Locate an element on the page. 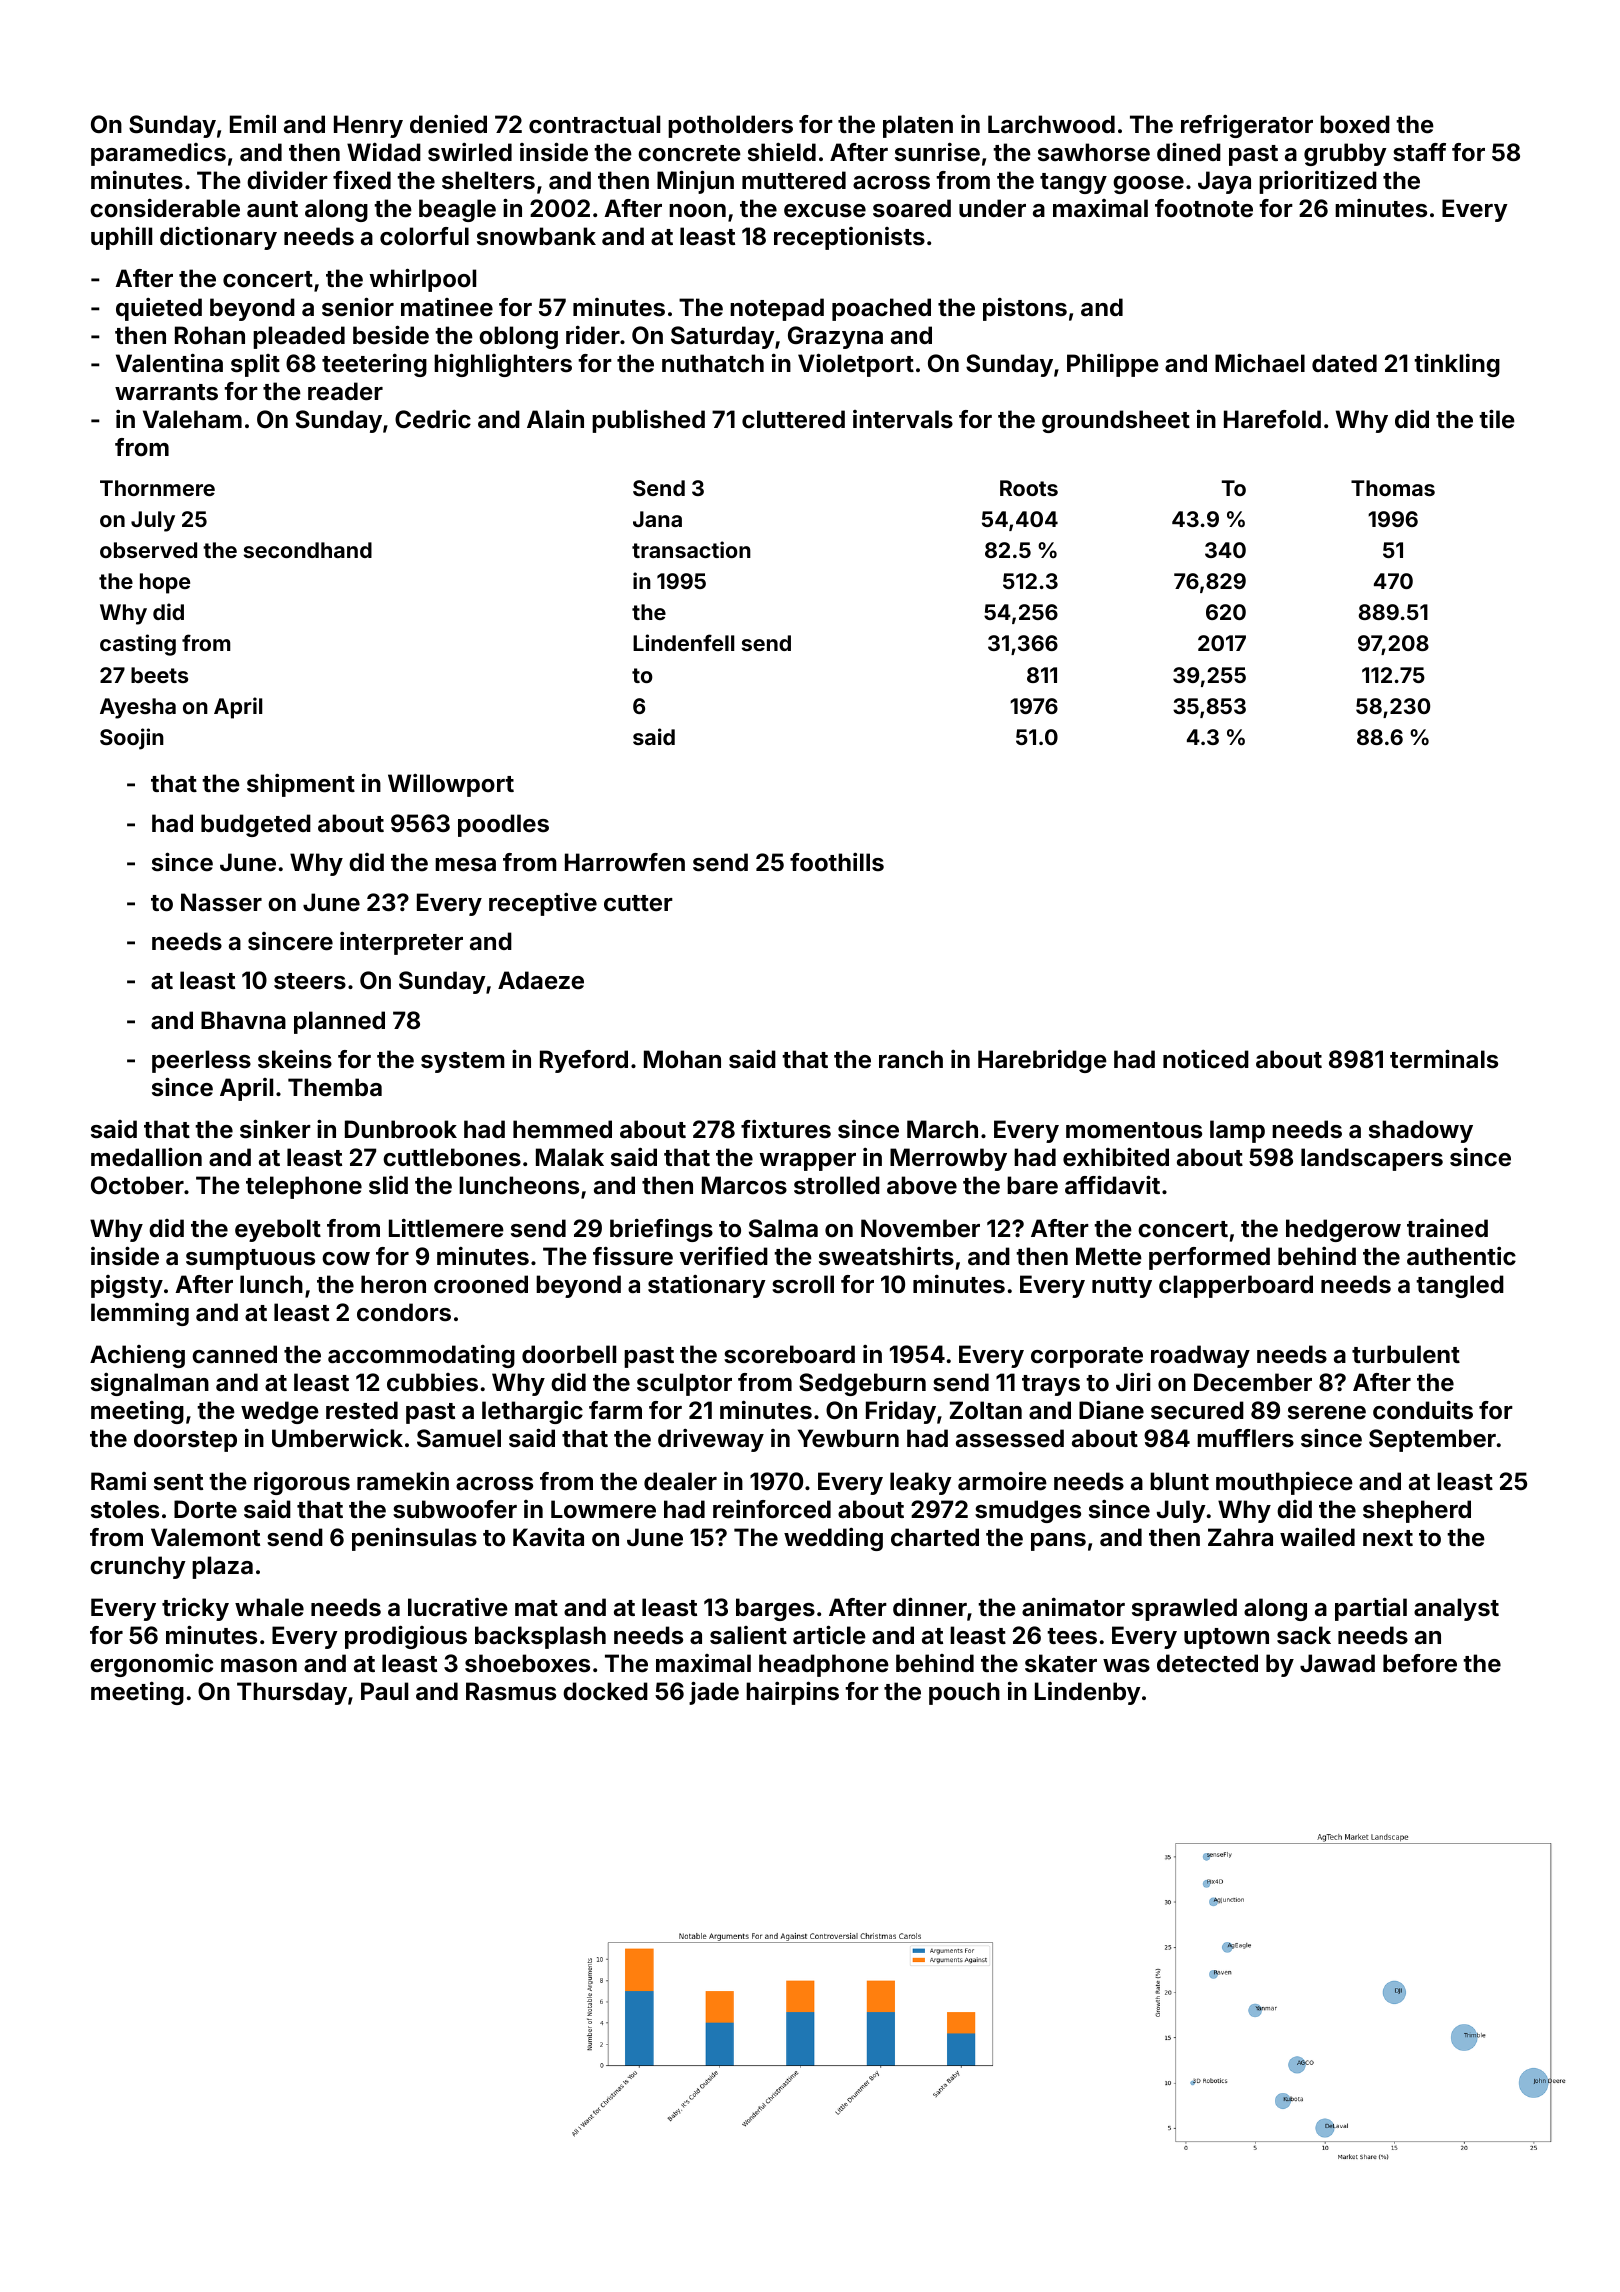  turbulent is located at coordinates (1406, 1354).
